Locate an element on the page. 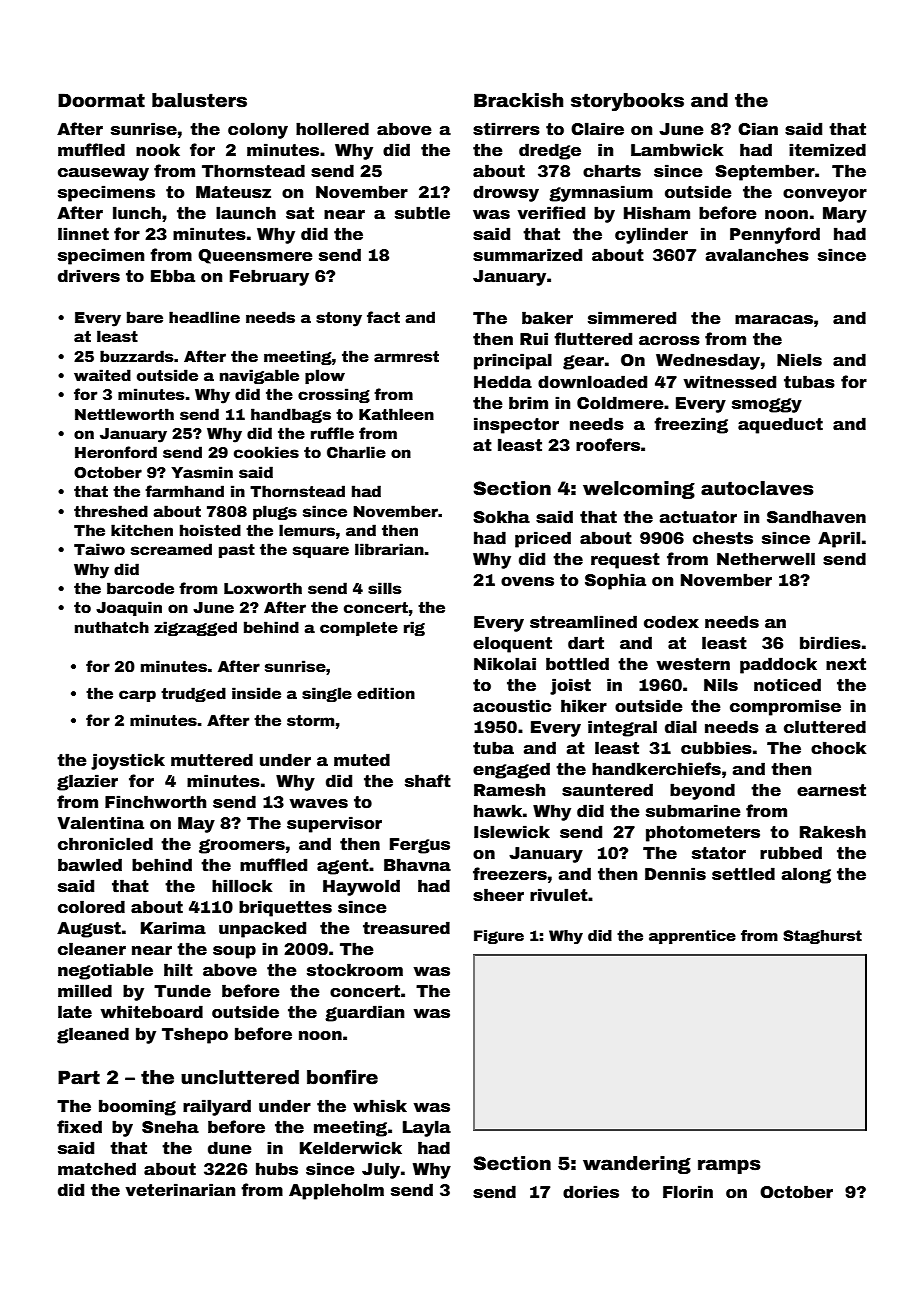  veterinarian is located at coordinates (180, 1190).
